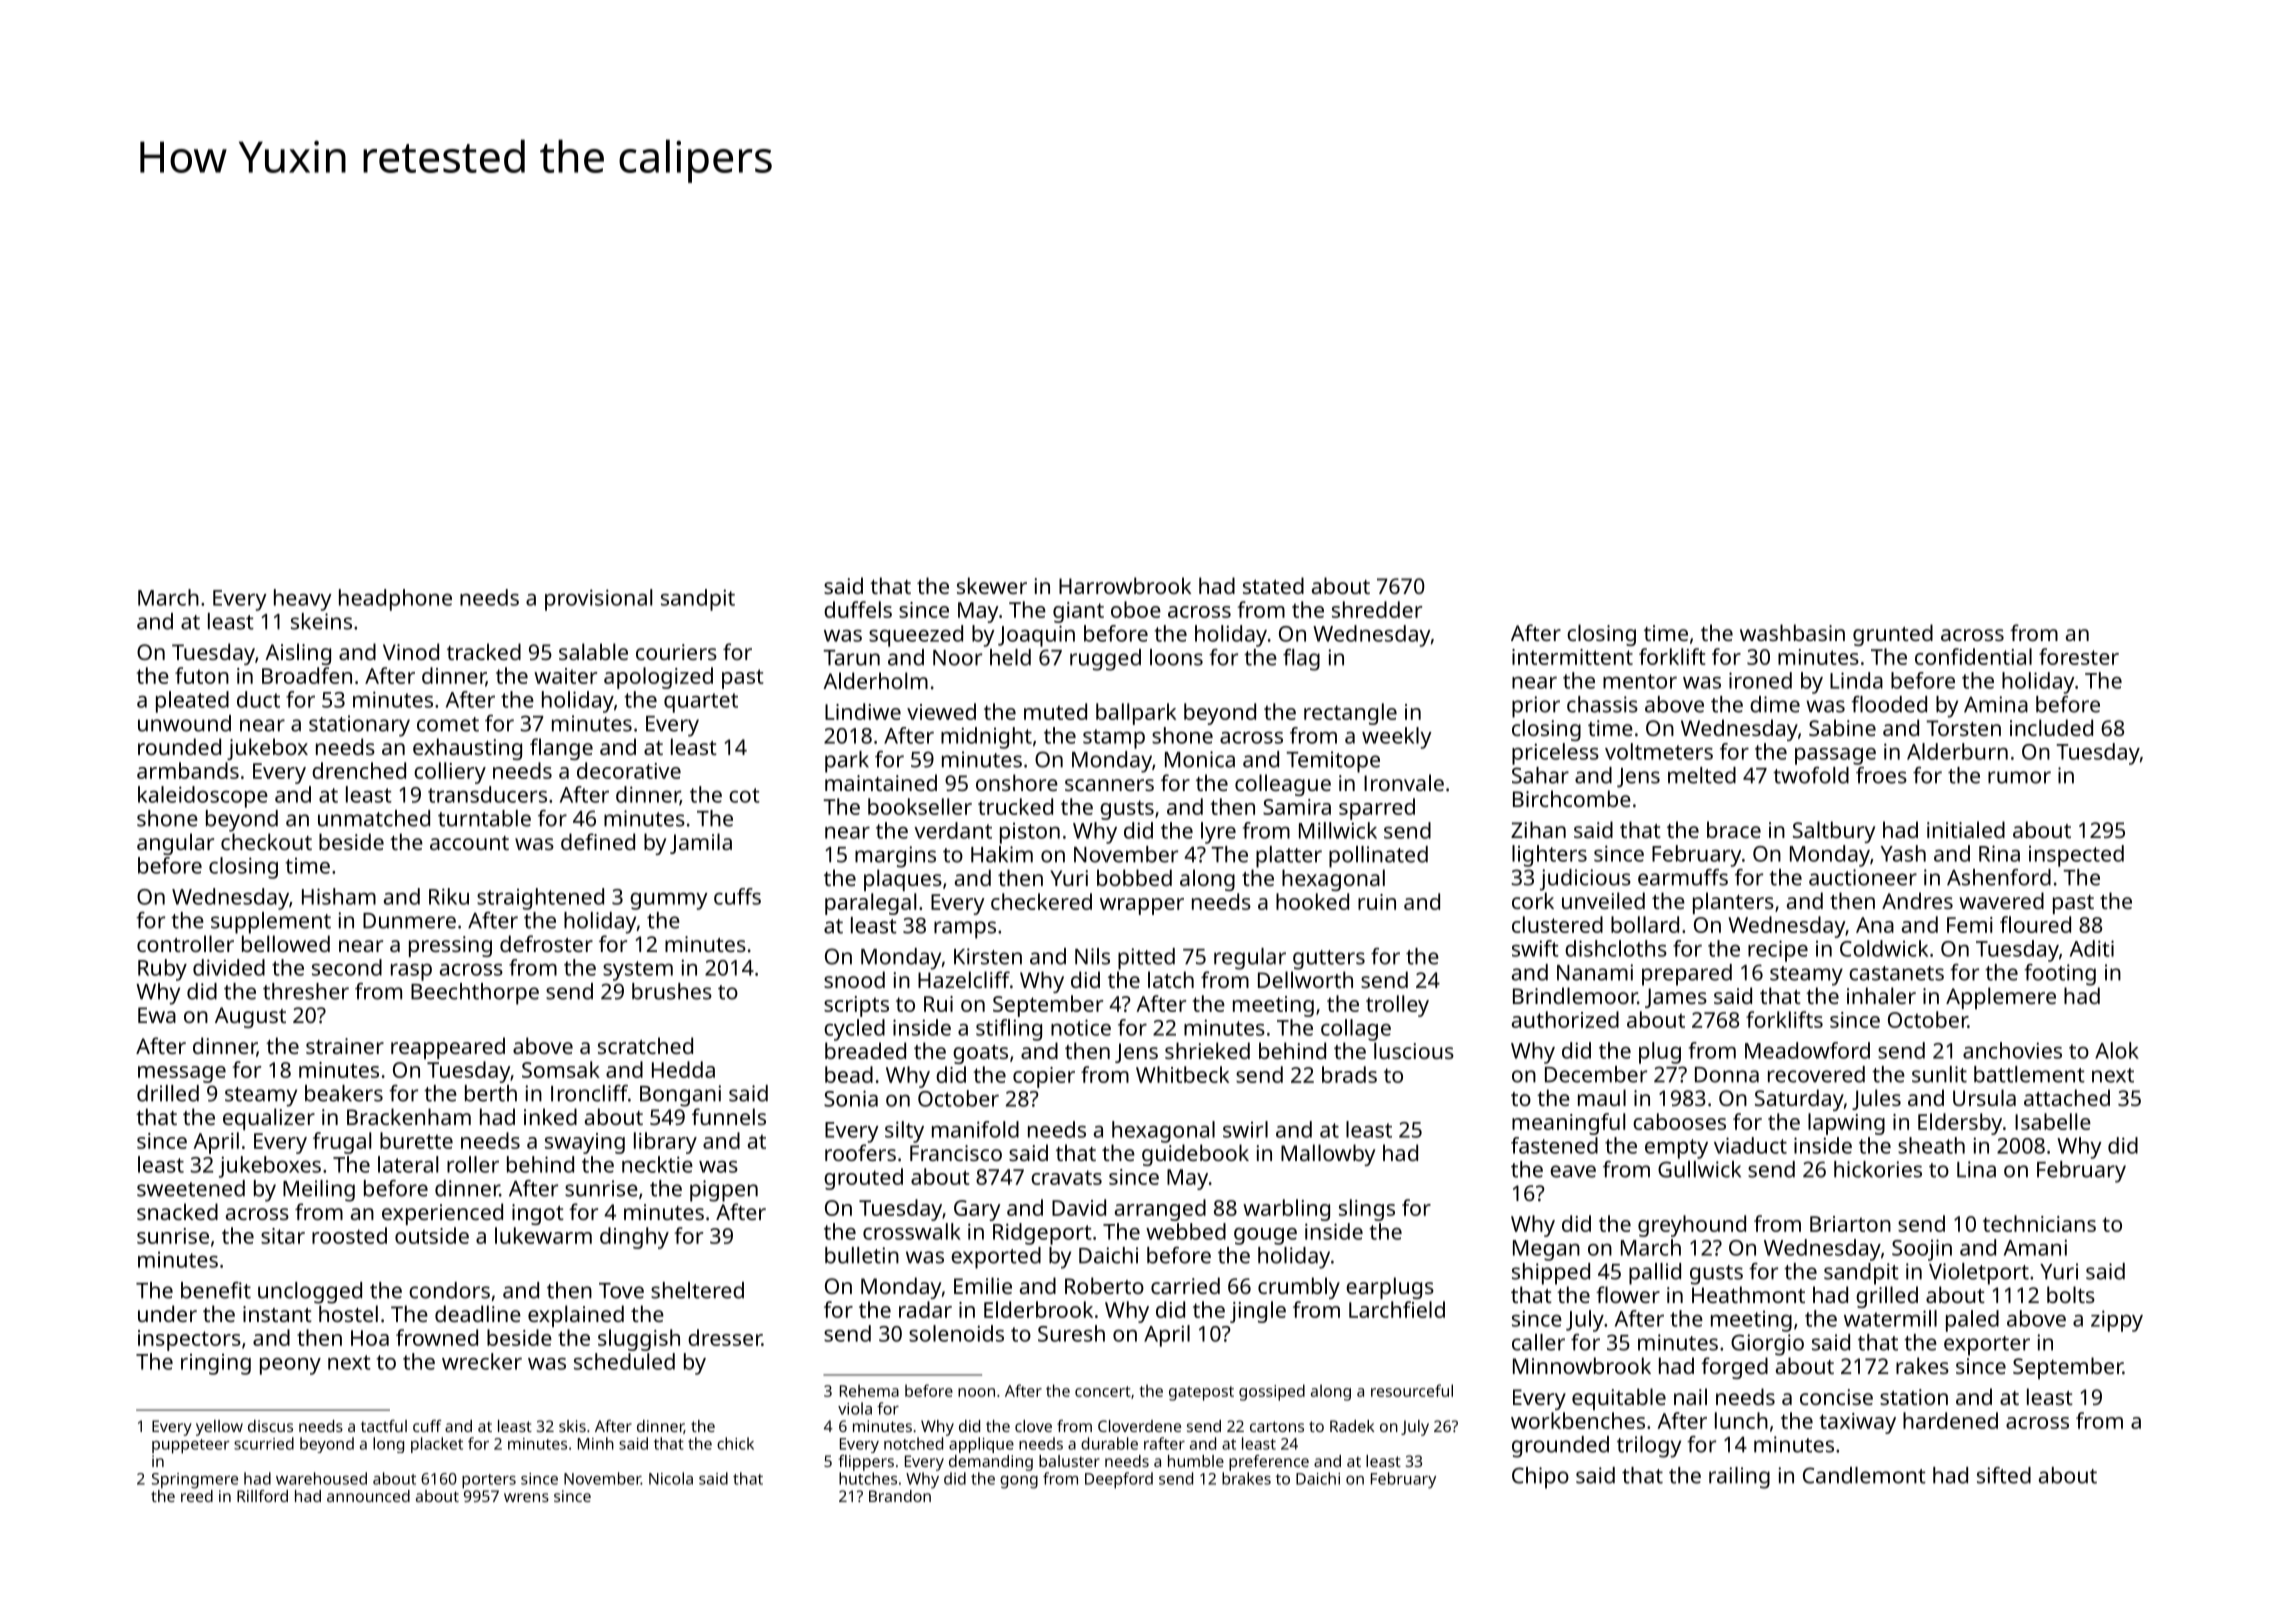 The height and width of the screenshot is (1614, 2282). Describe the element at coordinates (1687, 975) in the screenshot. I see `prepared` at that location.
